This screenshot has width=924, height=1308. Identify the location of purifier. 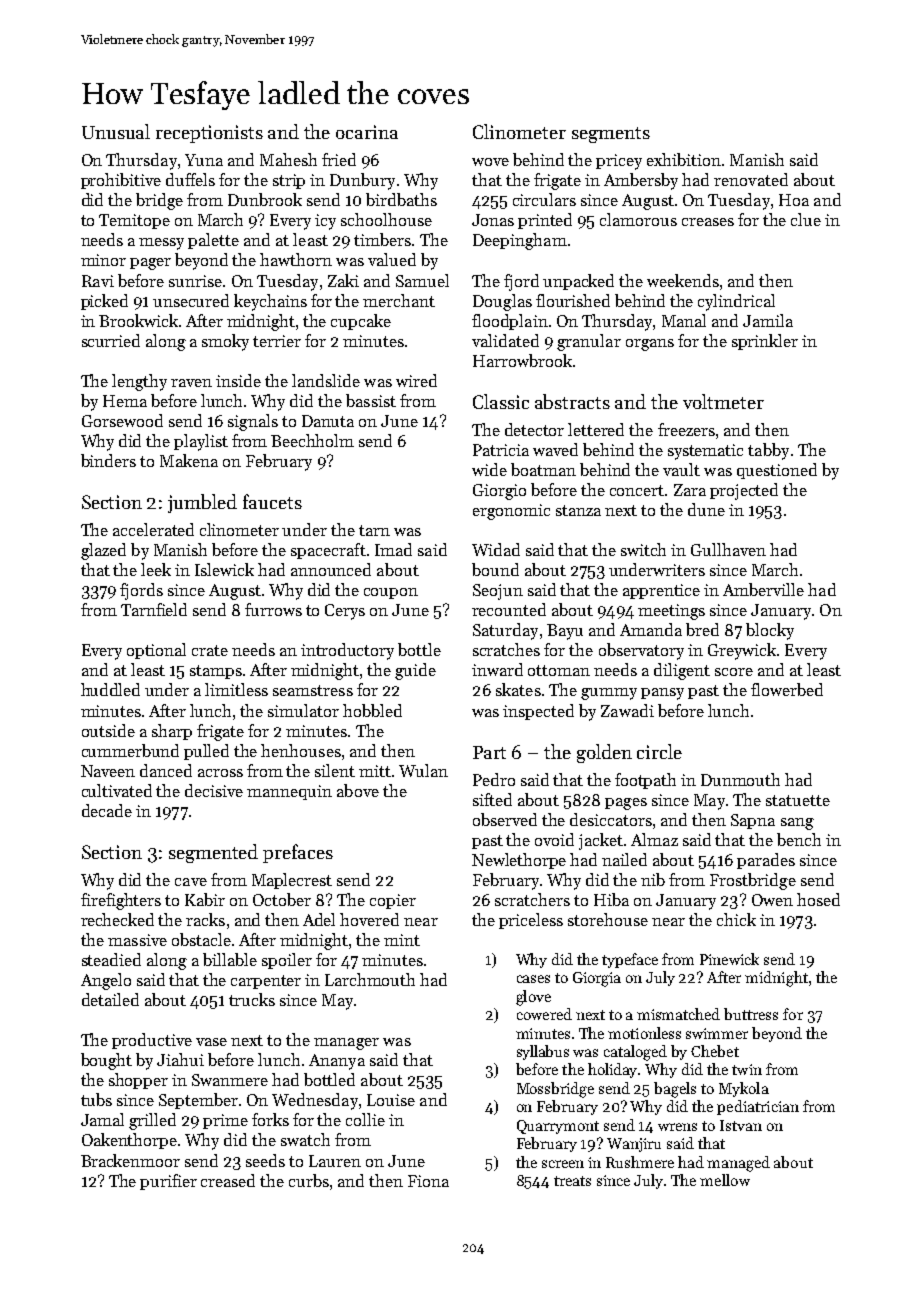
(168, 1182).
